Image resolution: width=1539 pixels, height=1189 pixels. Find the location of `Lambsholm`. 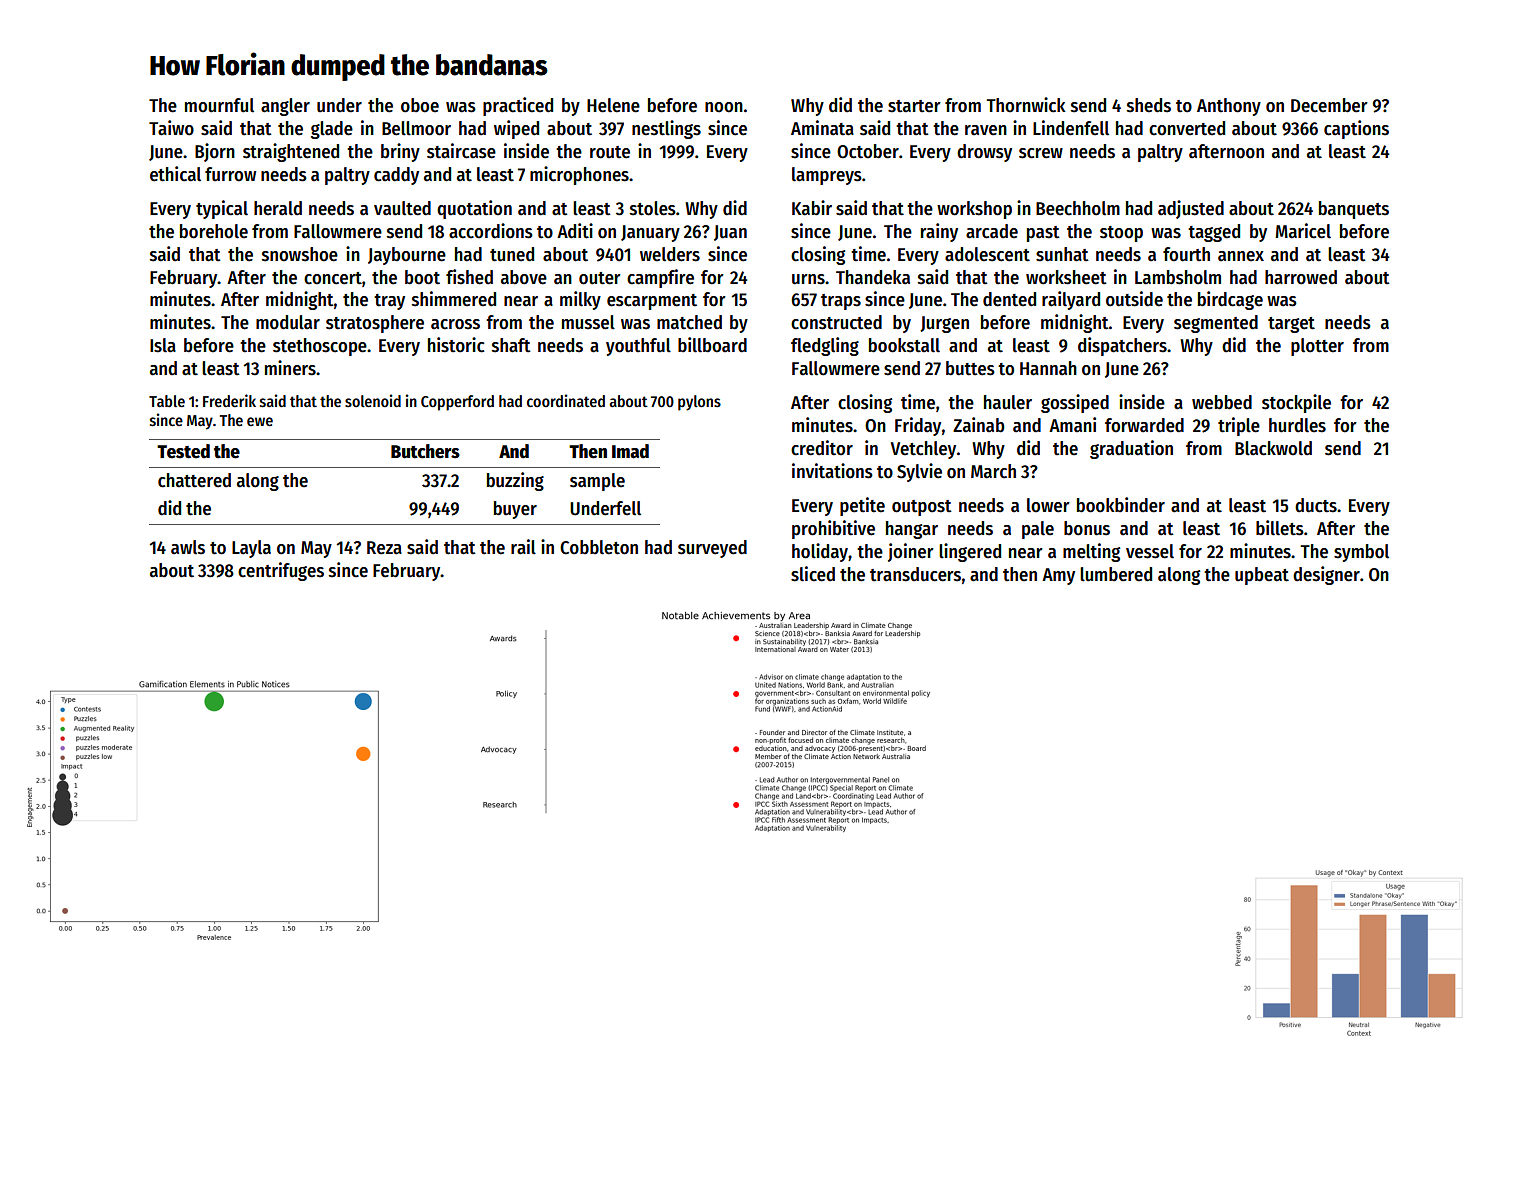

Lambsholm is located at coordinates (1178, 277).
